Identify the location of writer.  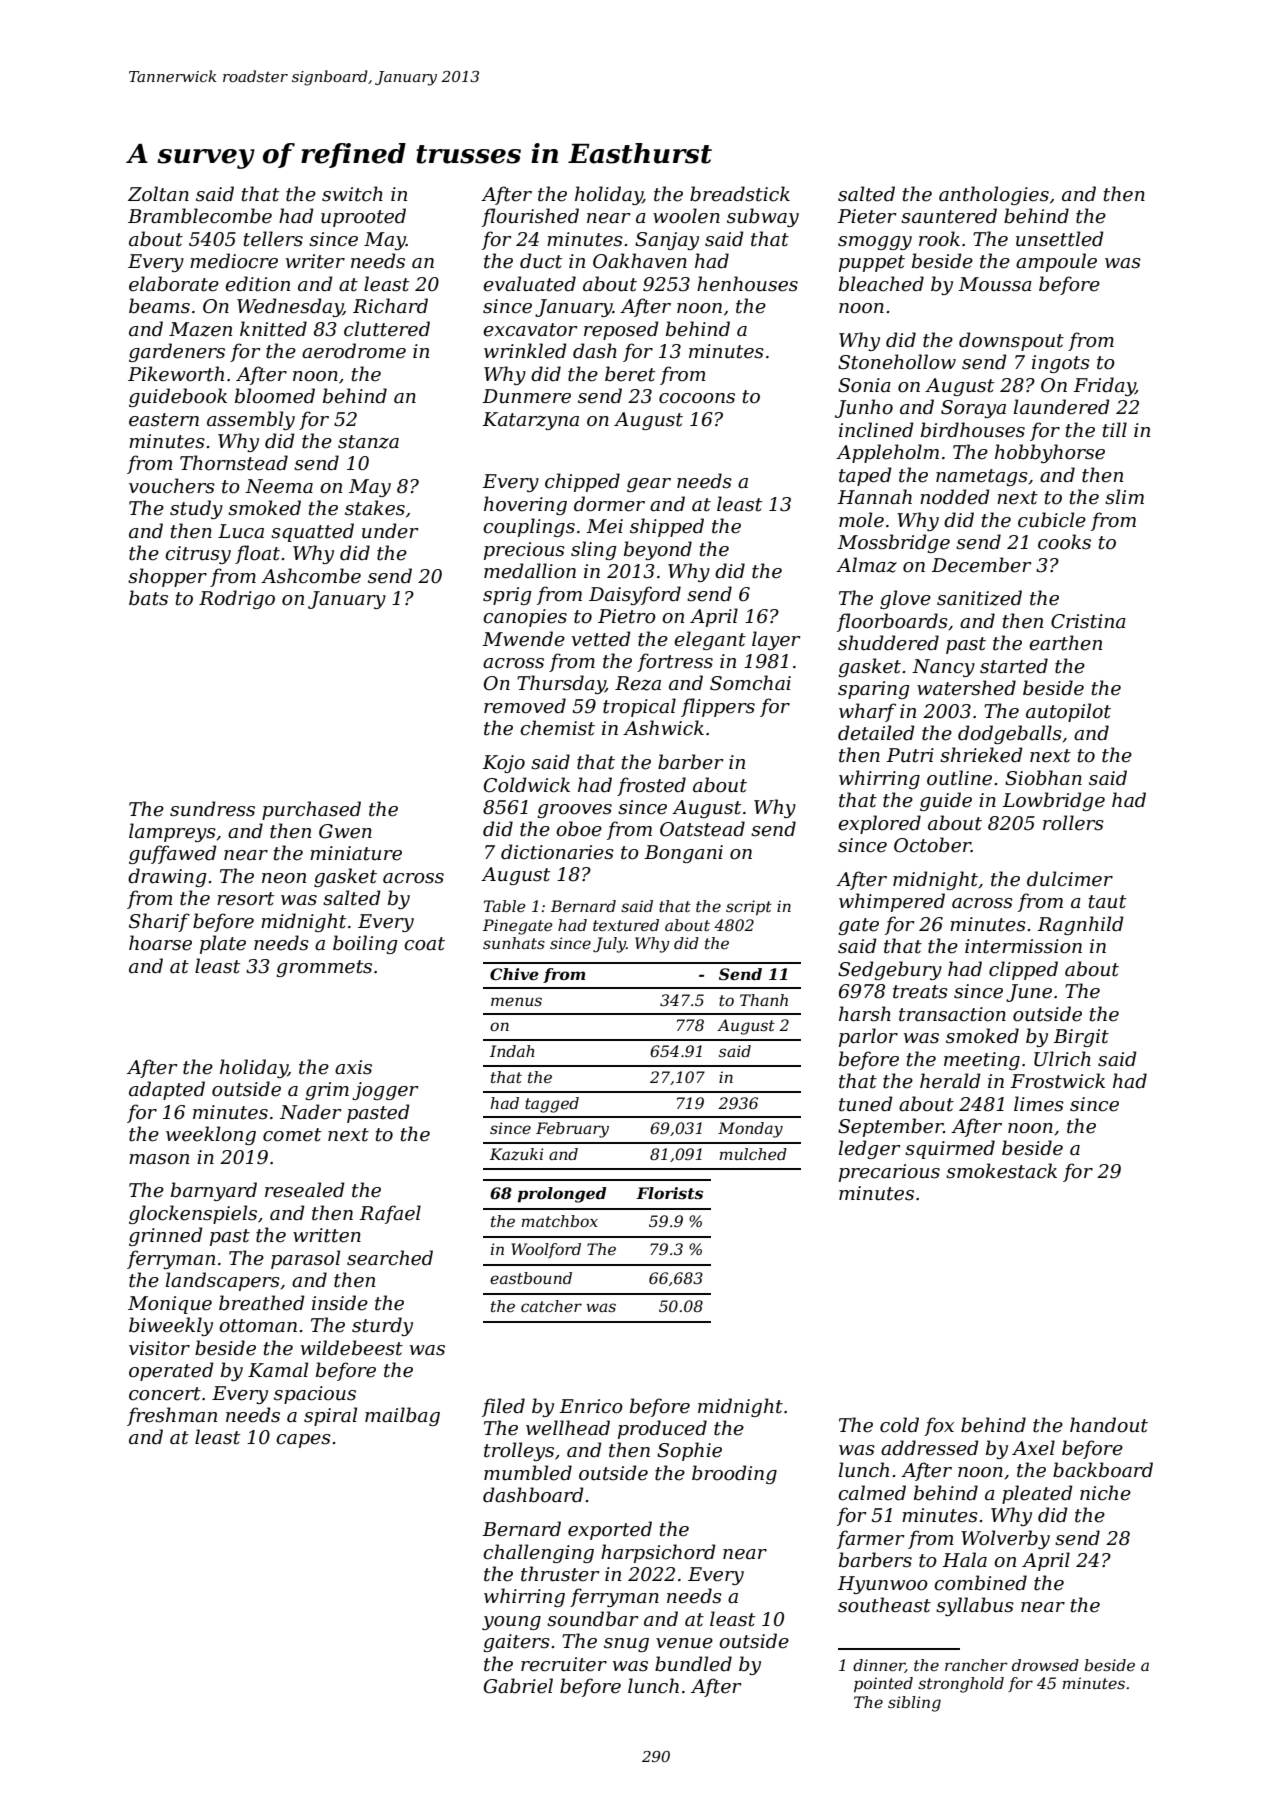
(315, 261).
